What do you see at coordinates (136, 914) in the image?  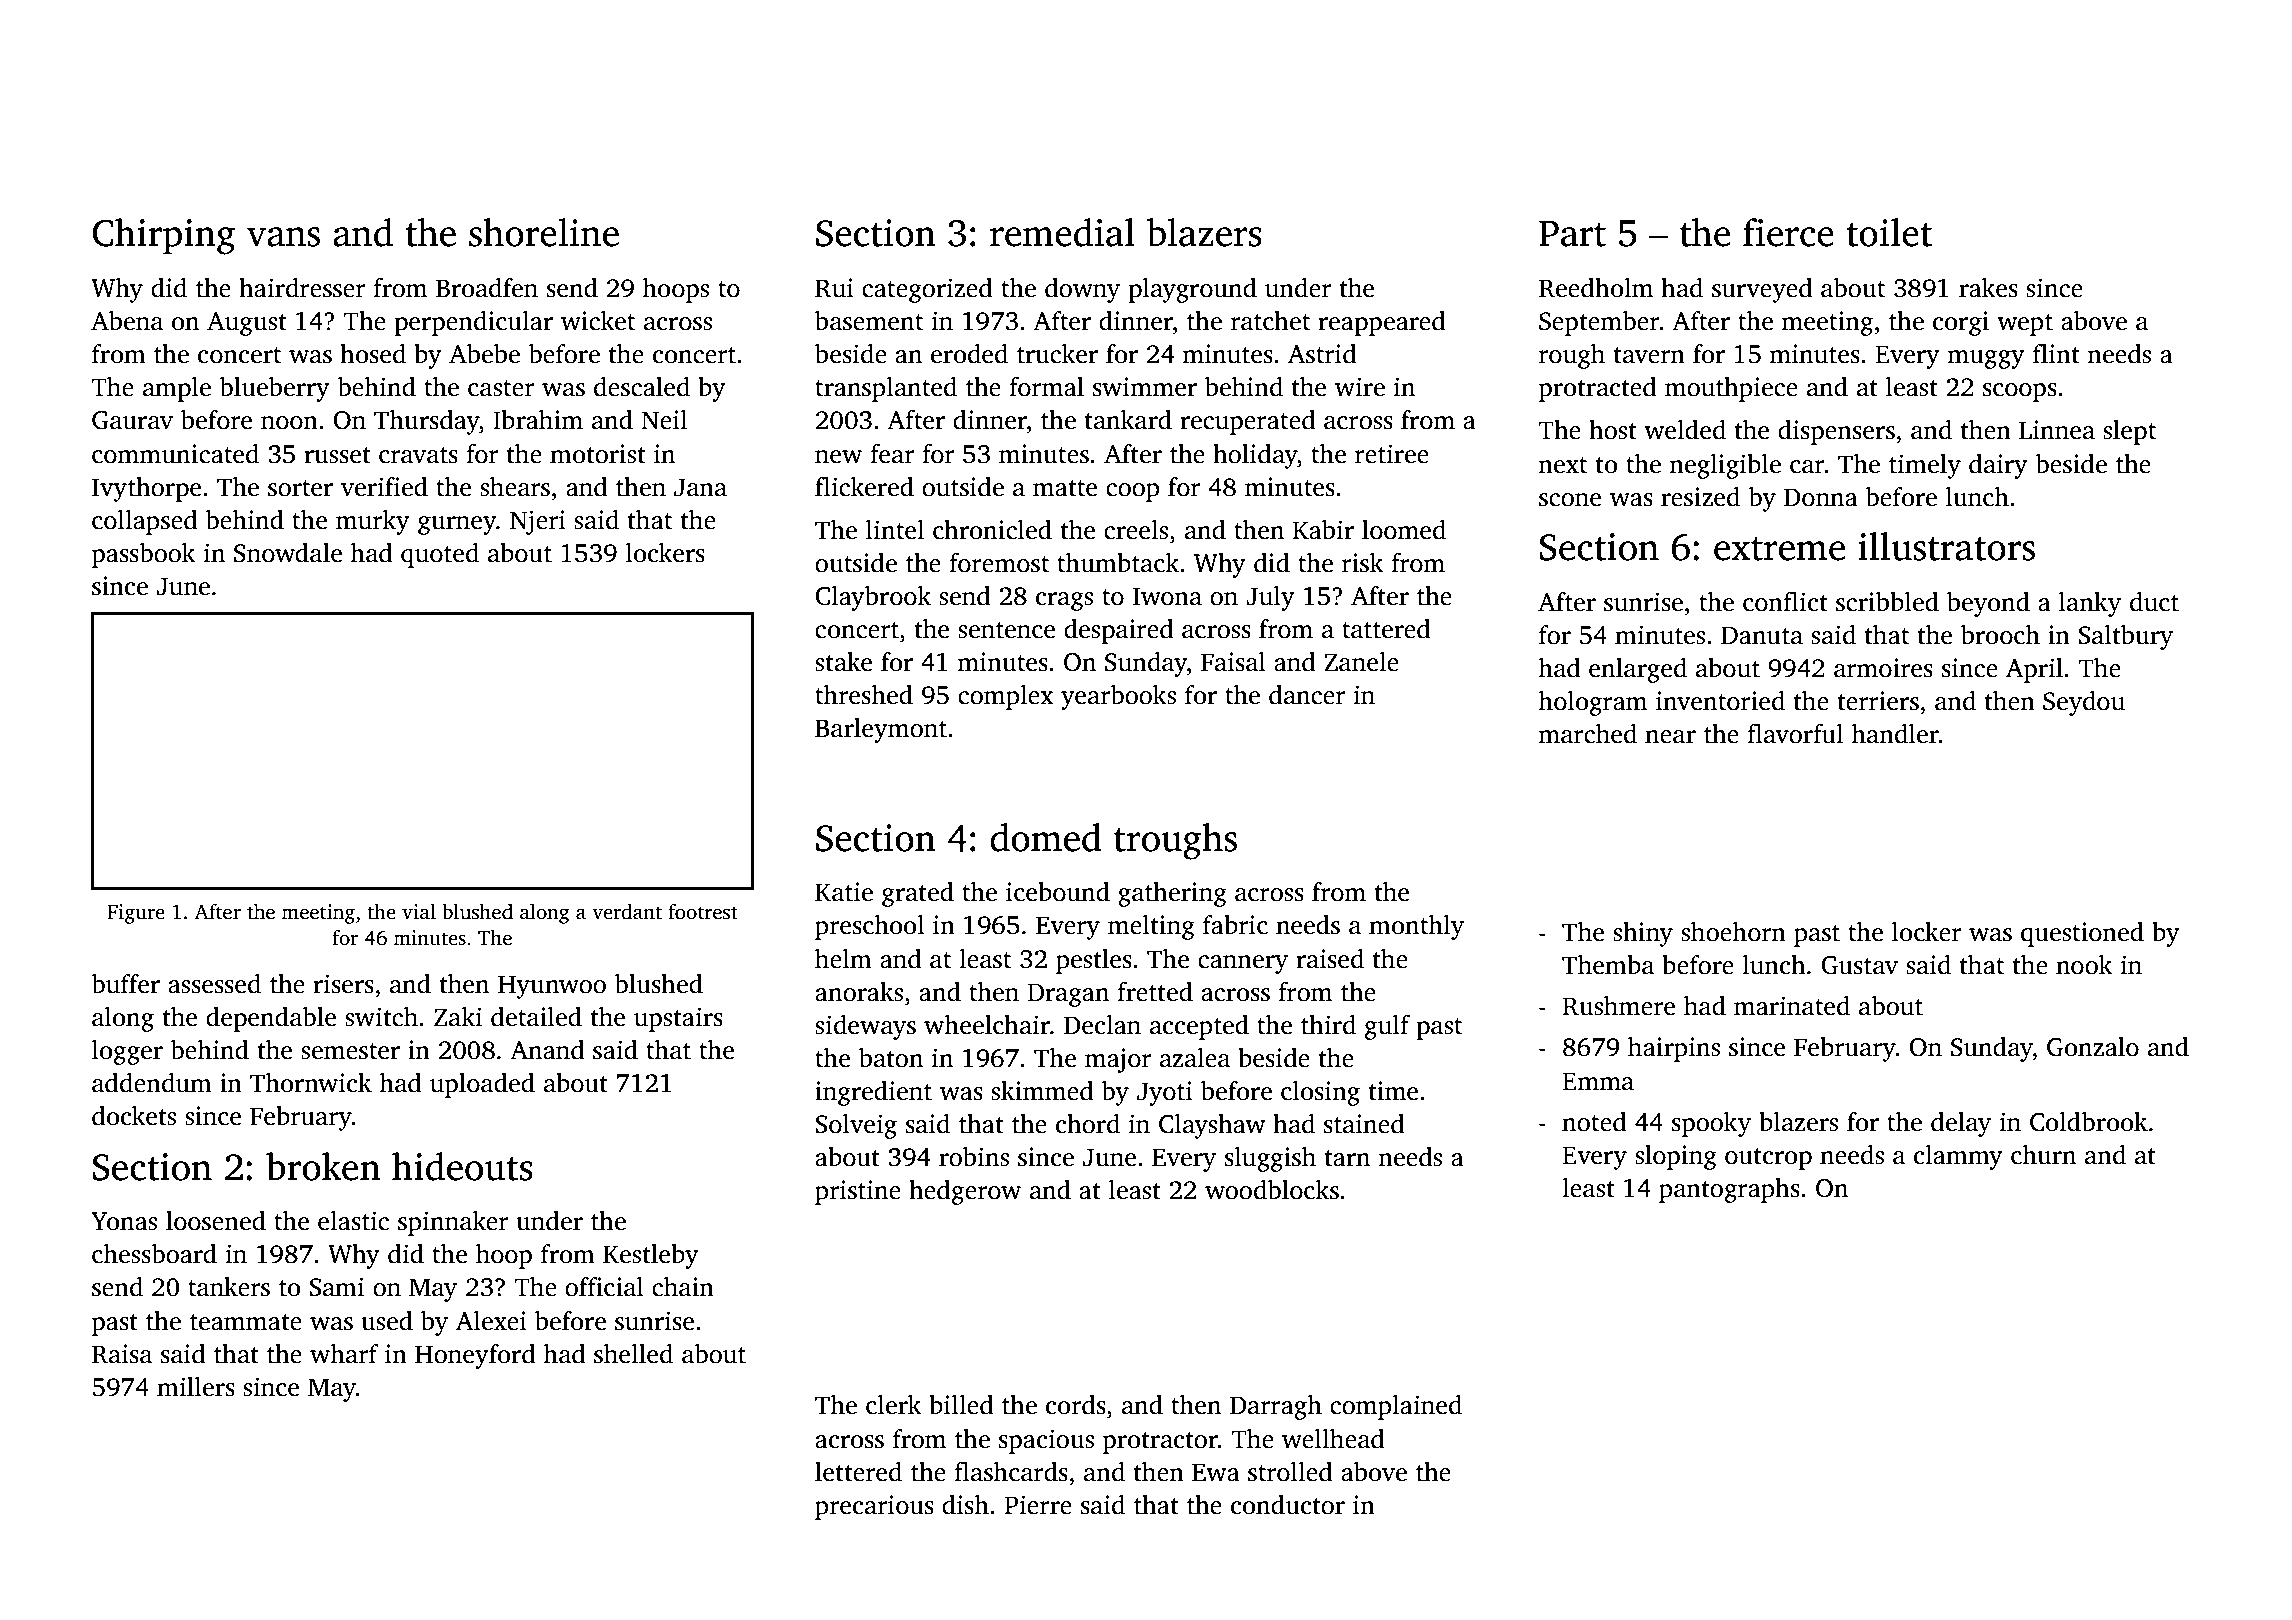 I see `Figure` at bounding box center [136, 914].
